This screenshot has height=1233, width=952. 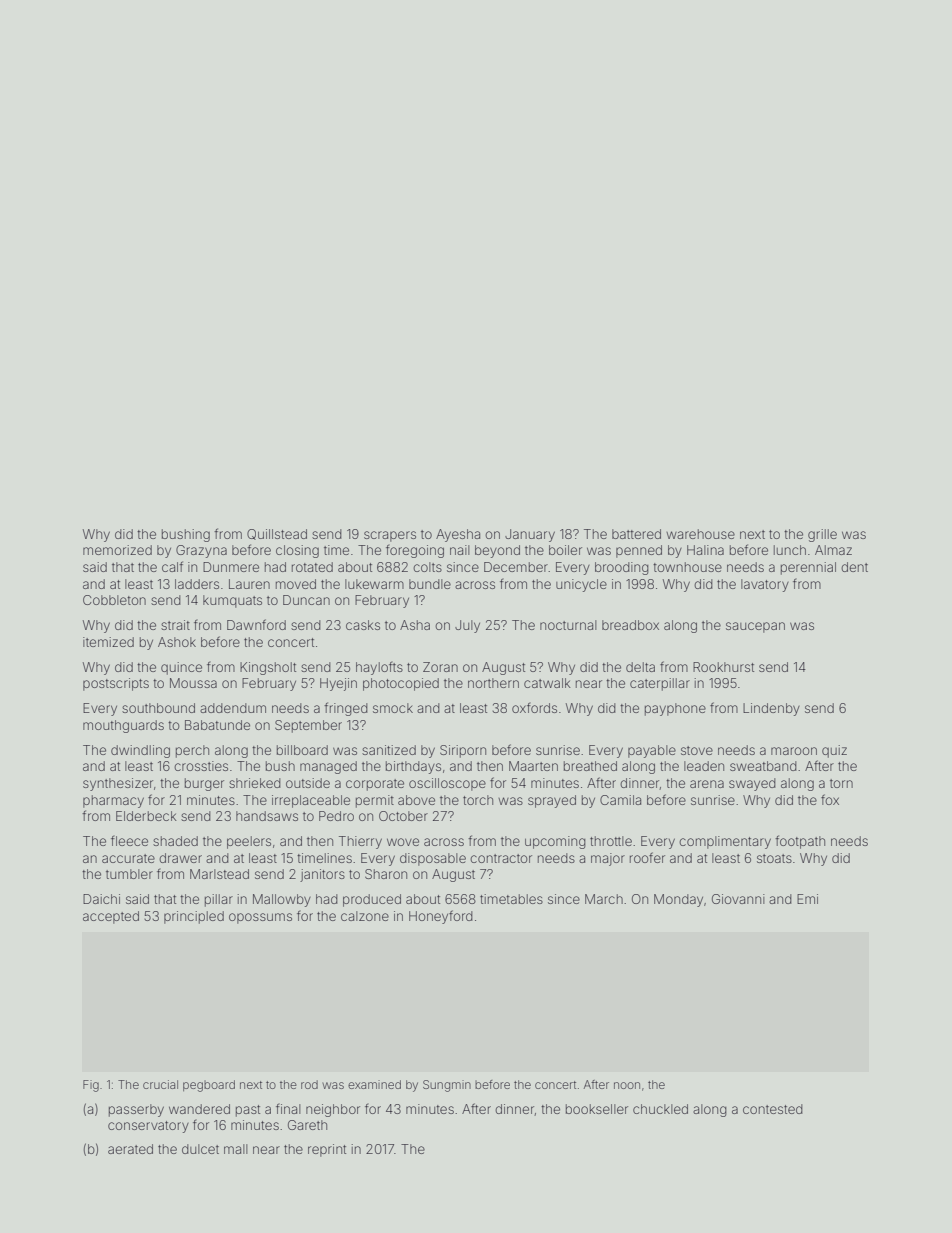 I want to click on sanitized, so click(x=389, y=750).
